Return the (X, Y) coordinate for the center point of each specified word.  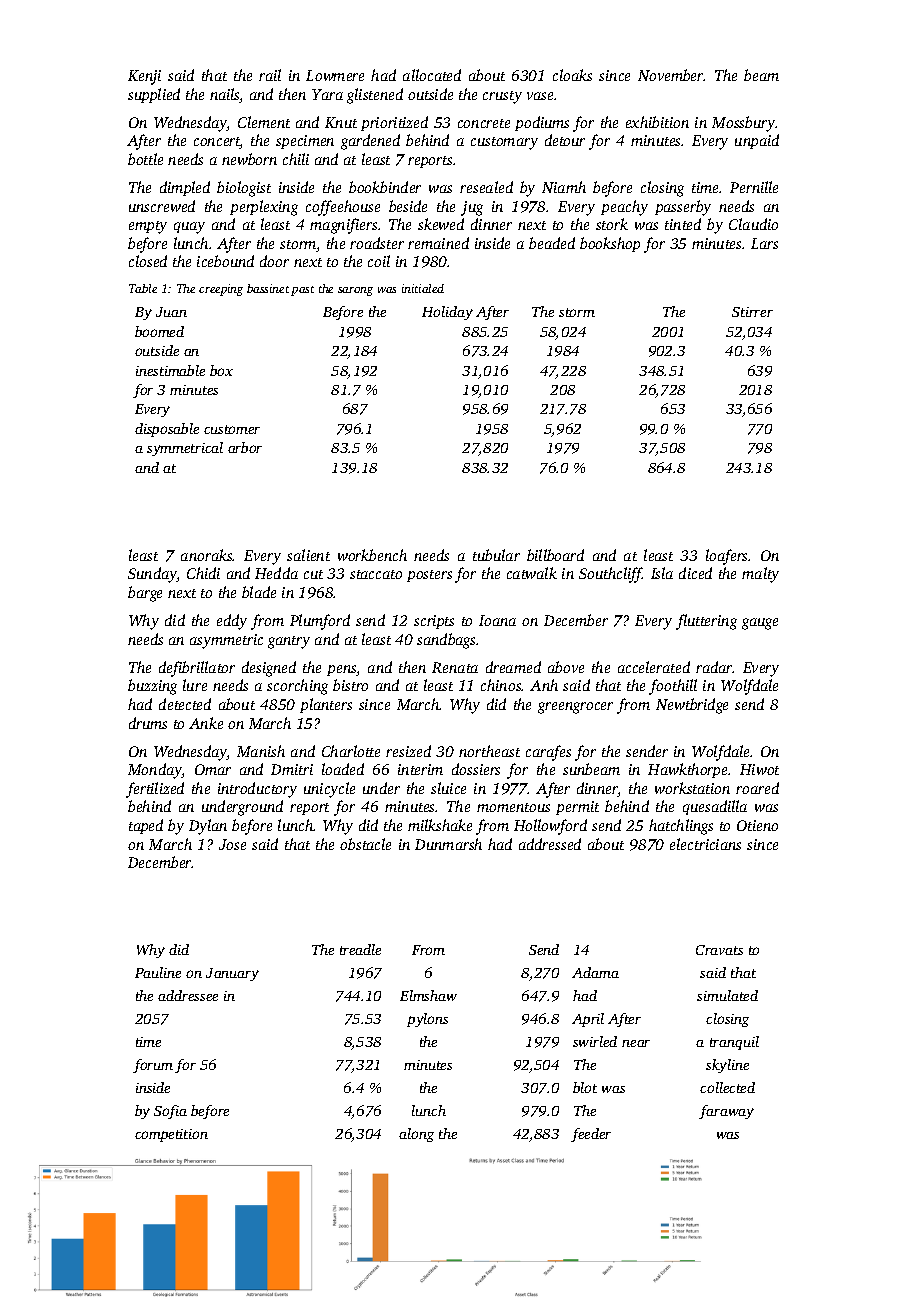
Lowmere (335, 75)
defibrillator (197, 669)
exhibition (657, 122)
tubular (496, 555)
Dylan (208, 827)
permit (577, 808)
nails (225, 95)
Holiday (447, 313)
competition (171, 1135)
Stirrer (752, 312)
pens (342, 670)
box (221, 370)
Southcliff (611, 575)
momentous (513, 807)
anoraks (207, 555)
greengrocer (575, 708)
